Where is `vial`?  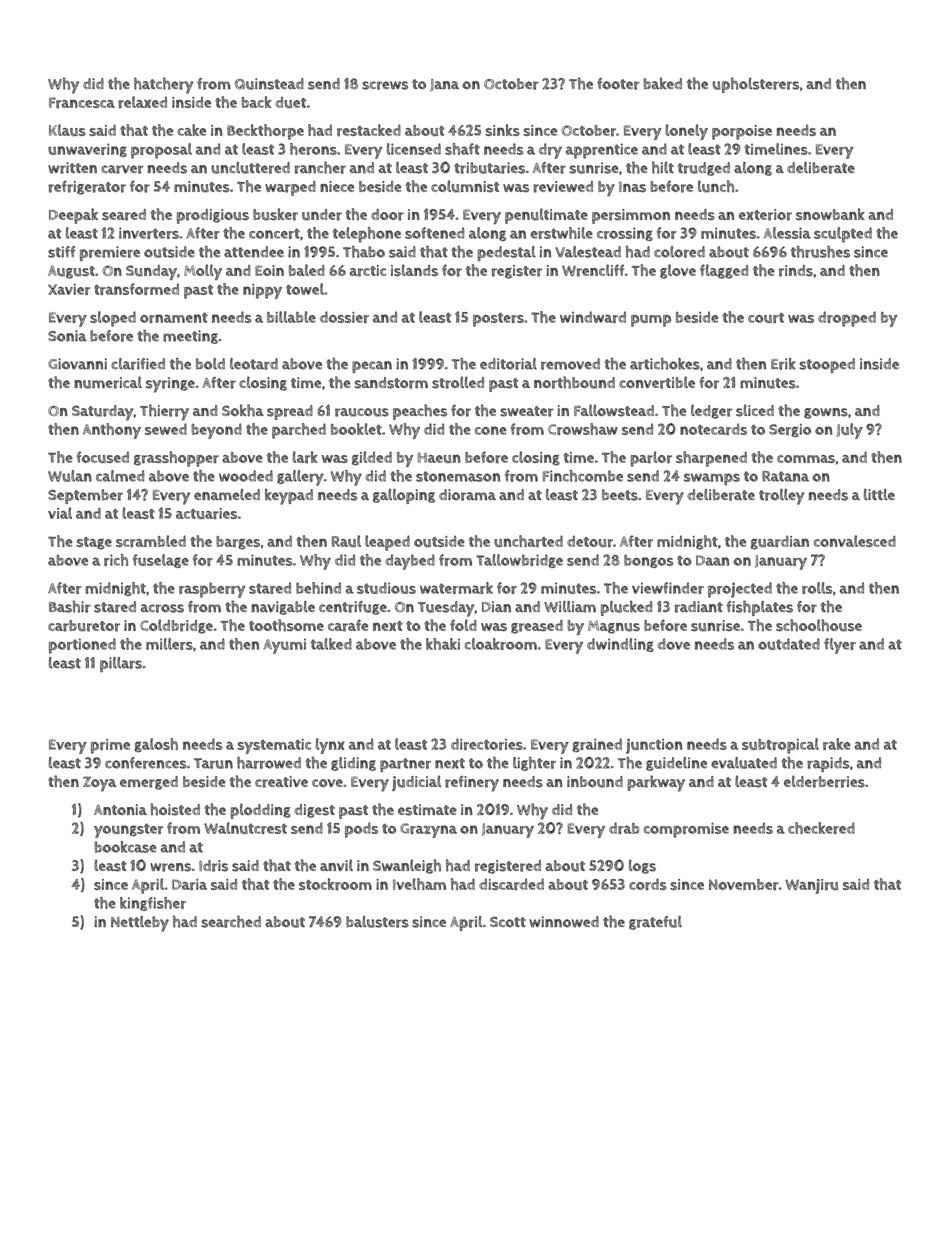
vial is located at coordinates (60, 513).
